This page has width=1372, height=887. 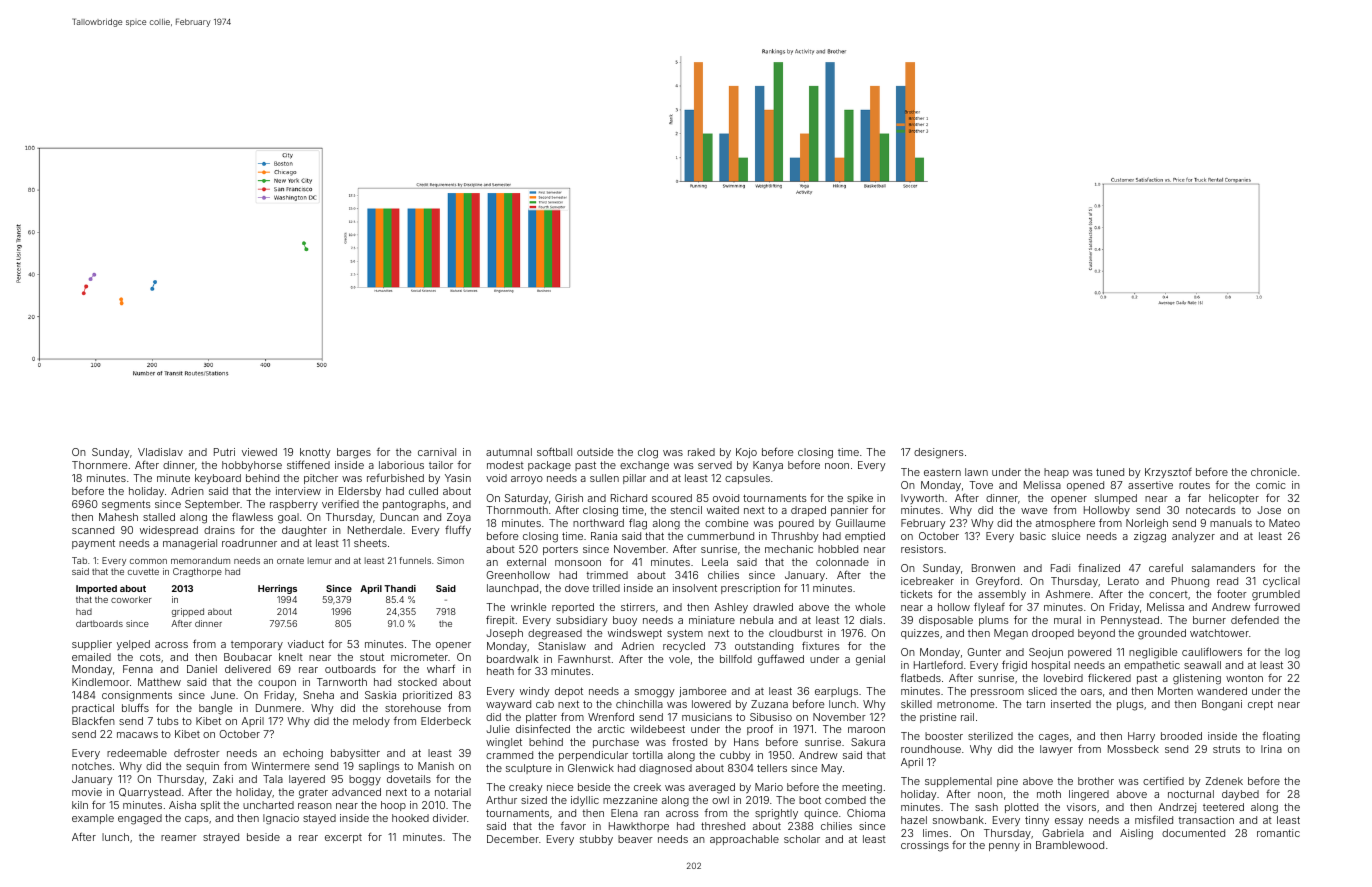 What do you see at coordinates (179, 838) in the page?
I see `reamer` at bounding box center [179, 838].
